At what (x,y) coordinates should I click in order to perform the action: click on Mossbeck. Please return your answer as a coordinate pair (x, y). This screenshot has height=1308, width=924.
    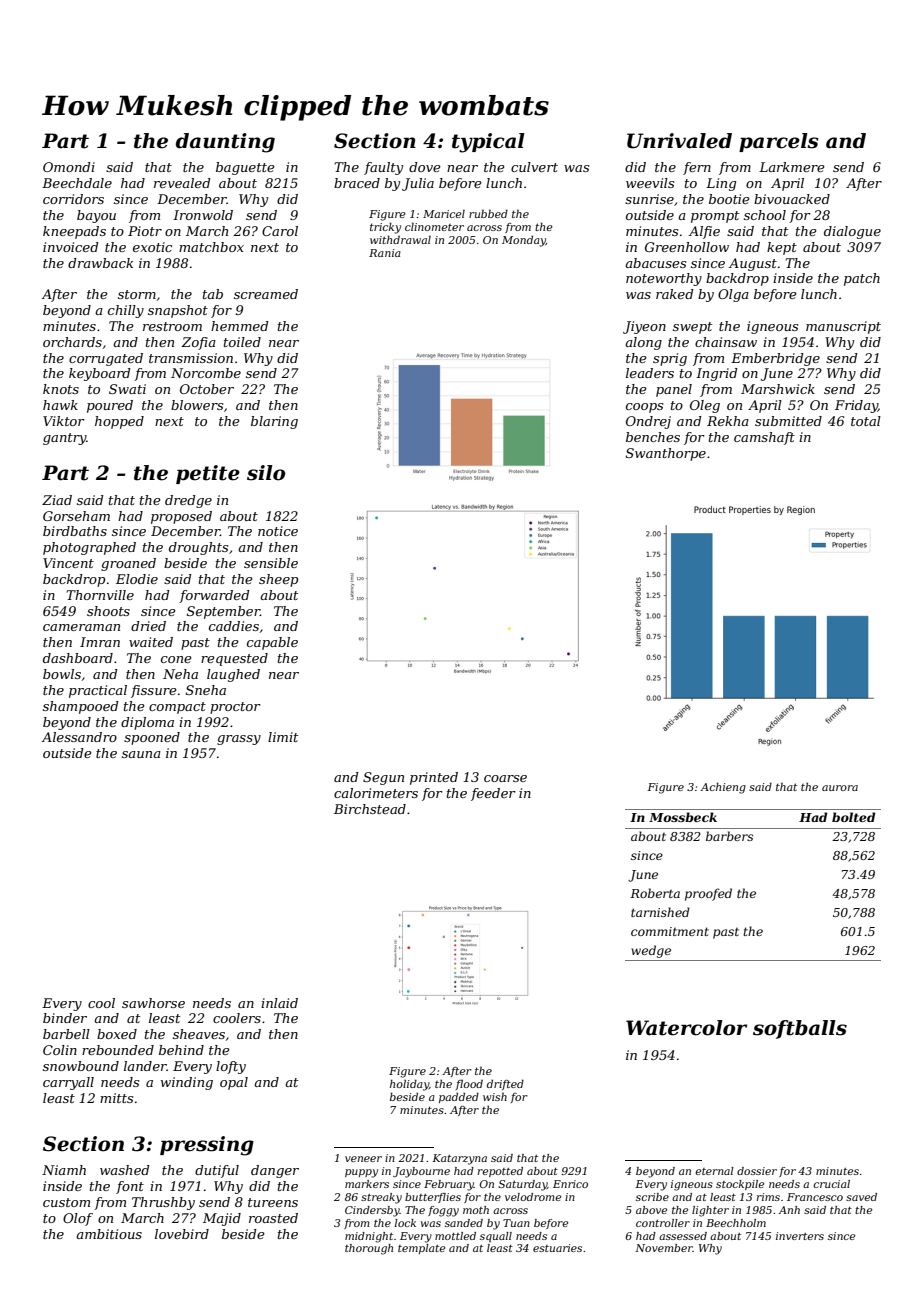
    Looking at the image, I should click on (683, 817).
